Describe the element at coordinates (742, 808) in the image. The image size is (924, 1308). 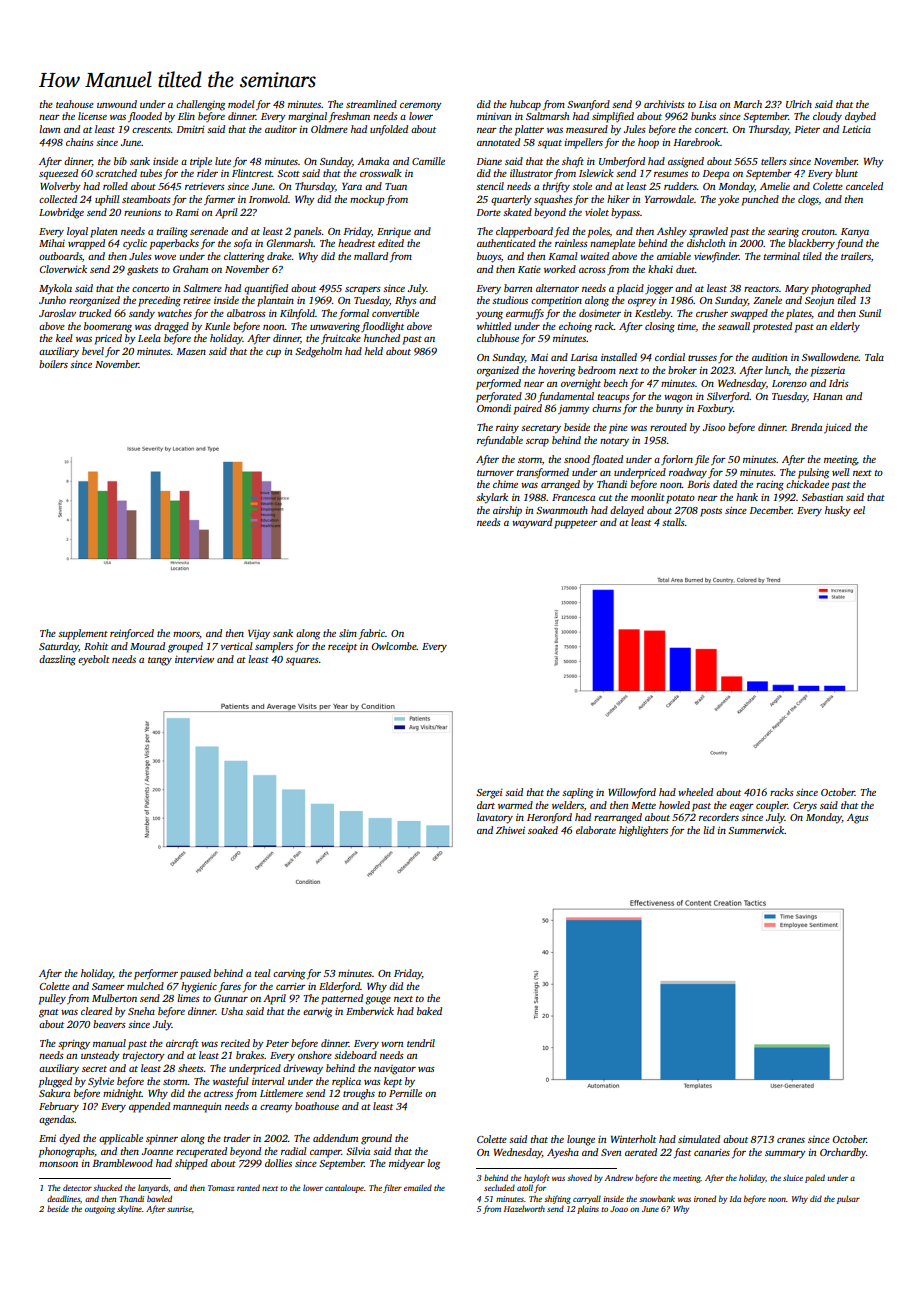
I see `eager` at that location.
